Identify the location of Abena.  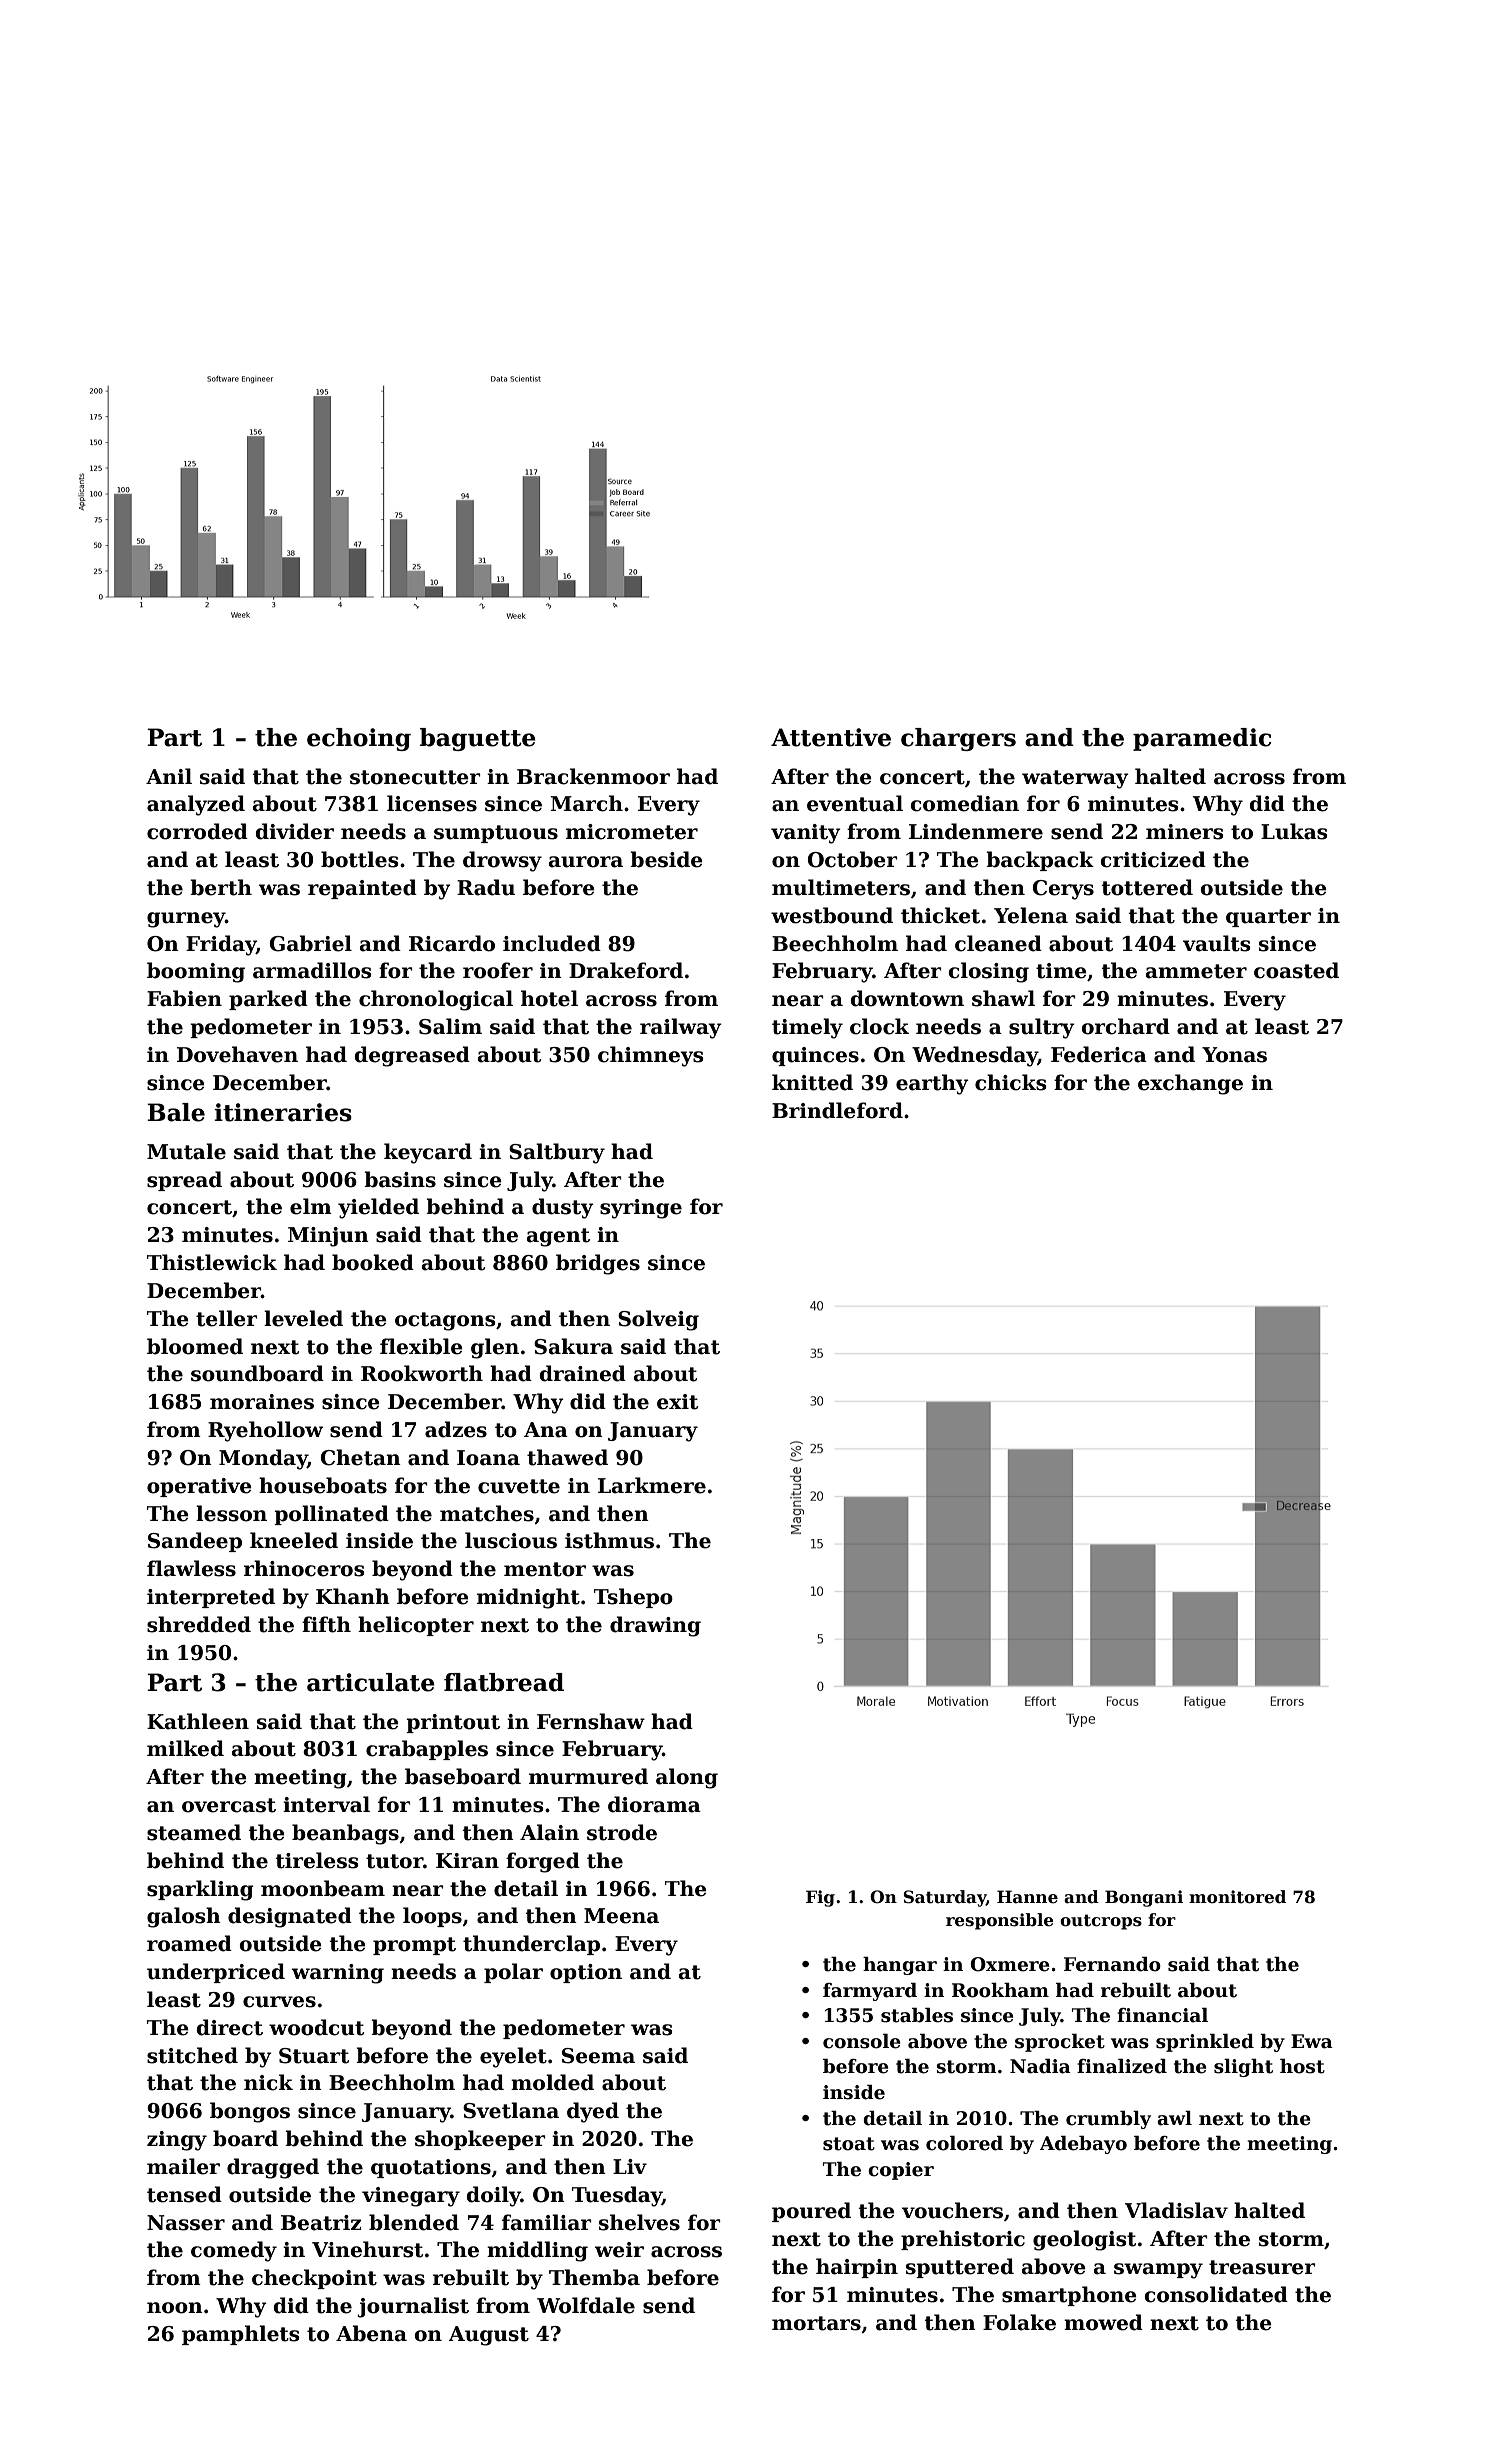
(371, 2333).
